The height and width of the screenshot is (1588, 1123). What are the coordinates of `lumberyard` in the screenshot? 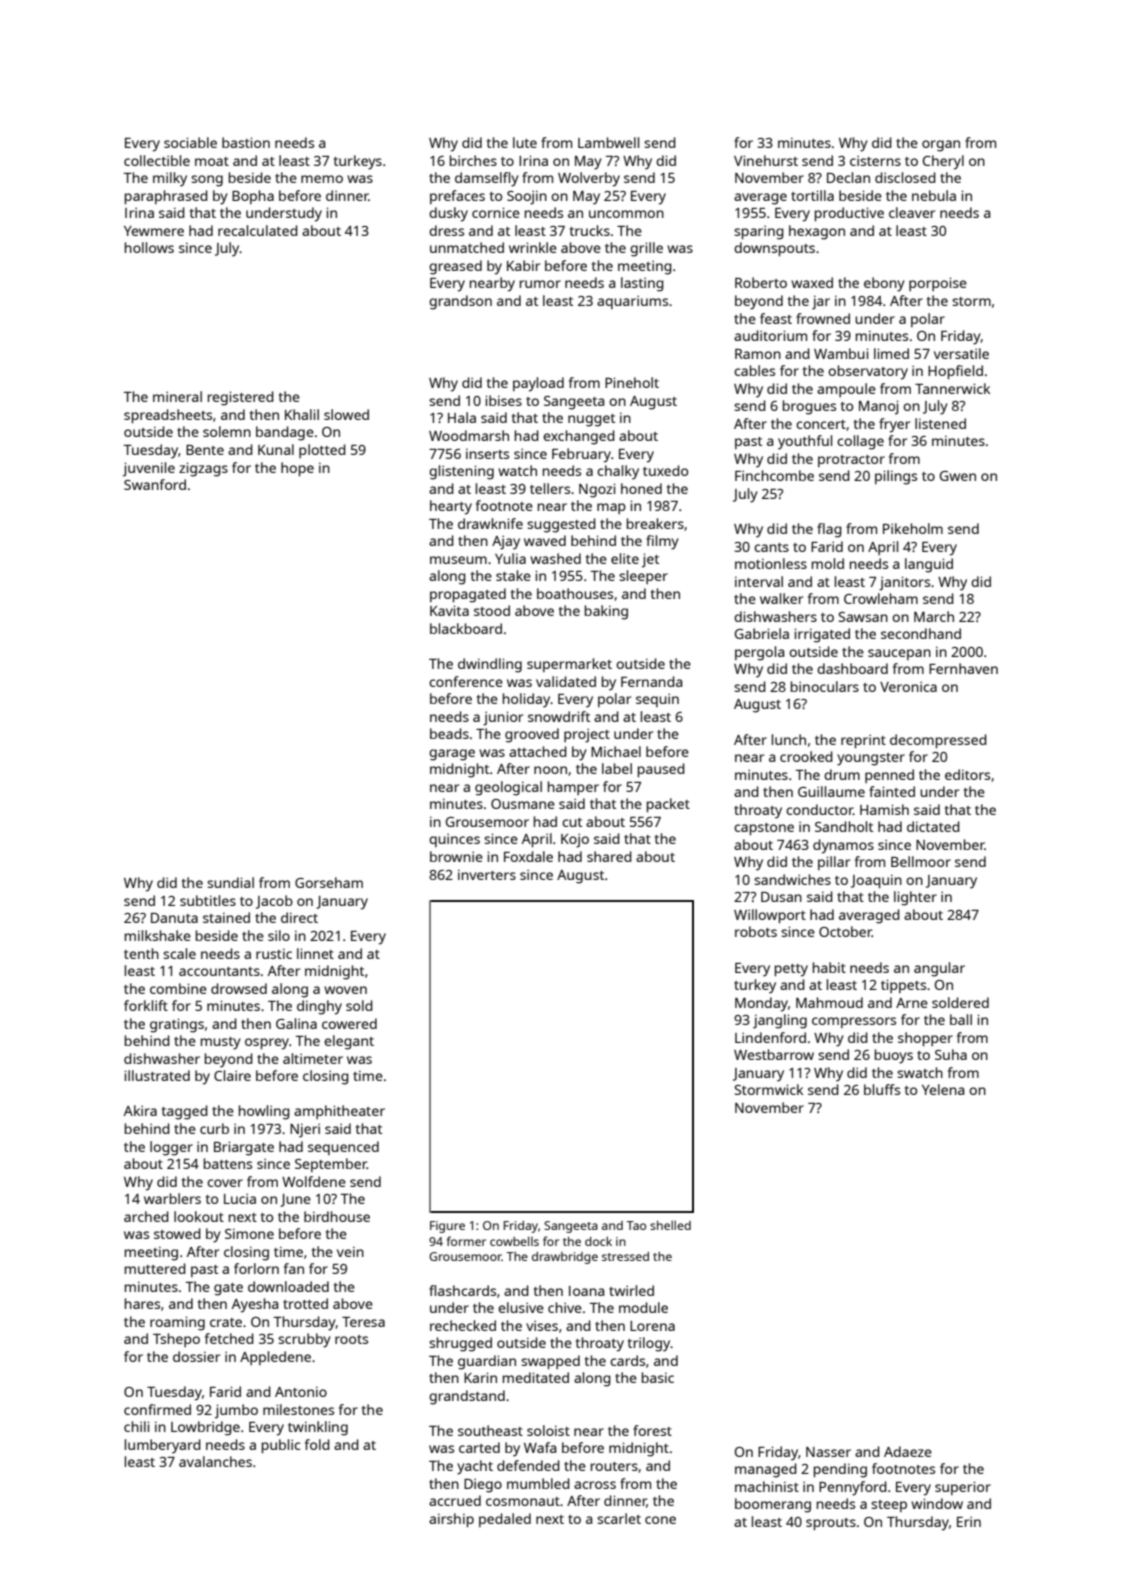 It's located at (163, 1446).
